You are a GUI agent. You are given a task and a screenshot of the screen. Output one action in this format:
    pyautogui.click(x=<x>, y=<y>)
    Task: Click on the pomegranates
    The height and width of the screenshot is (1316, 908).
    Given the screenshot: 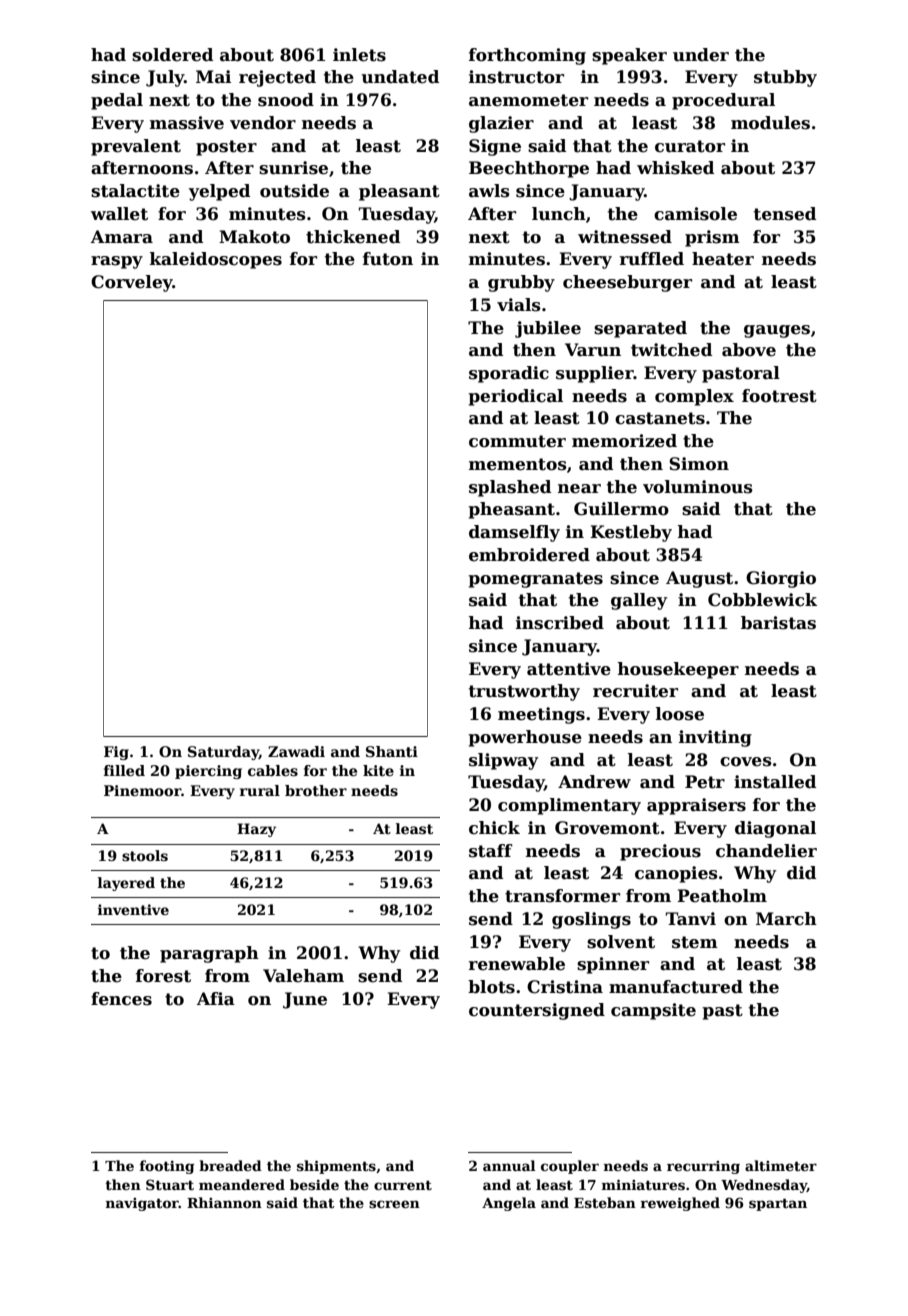 What is the action you would take?
    pyautogui.click(x=535, y=580)
